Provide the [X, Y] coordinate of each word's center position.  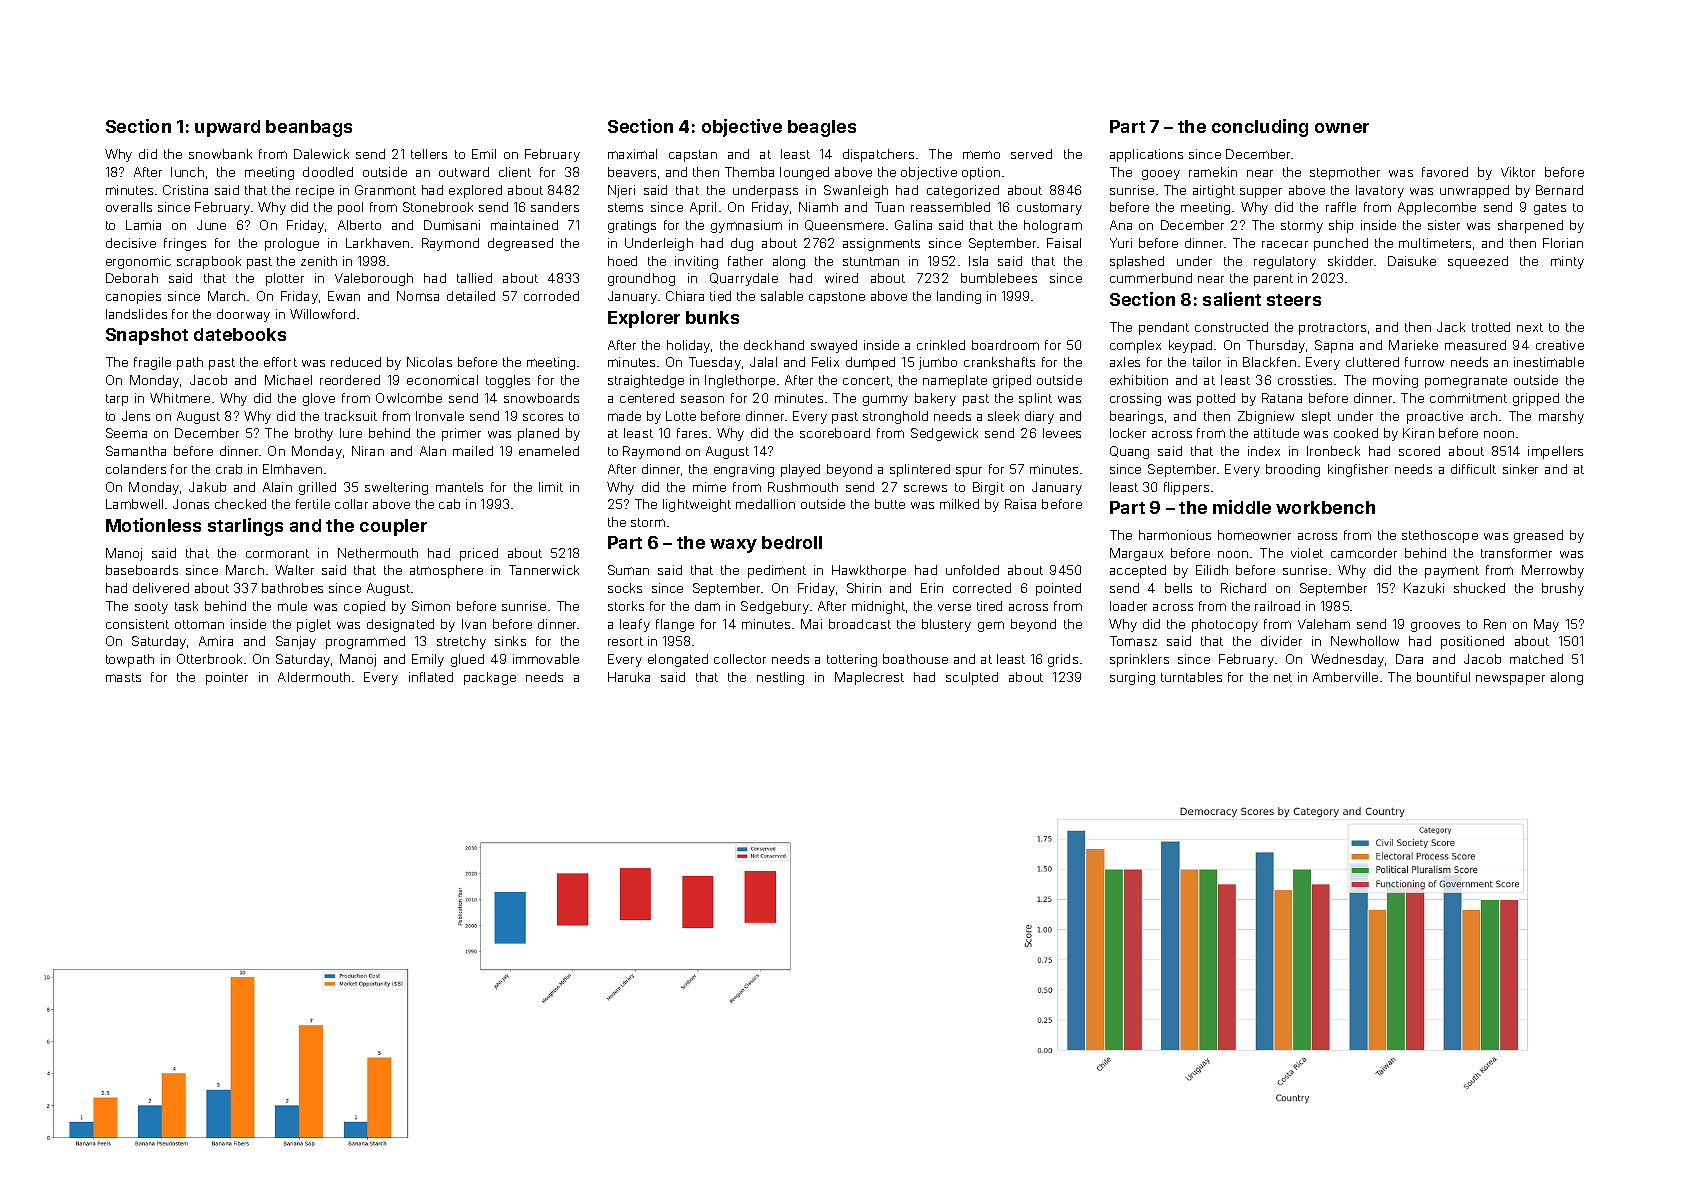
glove [319, 399]
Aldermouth [314, 677]
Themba [749, 172]
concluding [1260, 128]
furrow [1424, 362]
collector [740, 659]
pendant [1164, 328]
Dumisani [452, 225]
